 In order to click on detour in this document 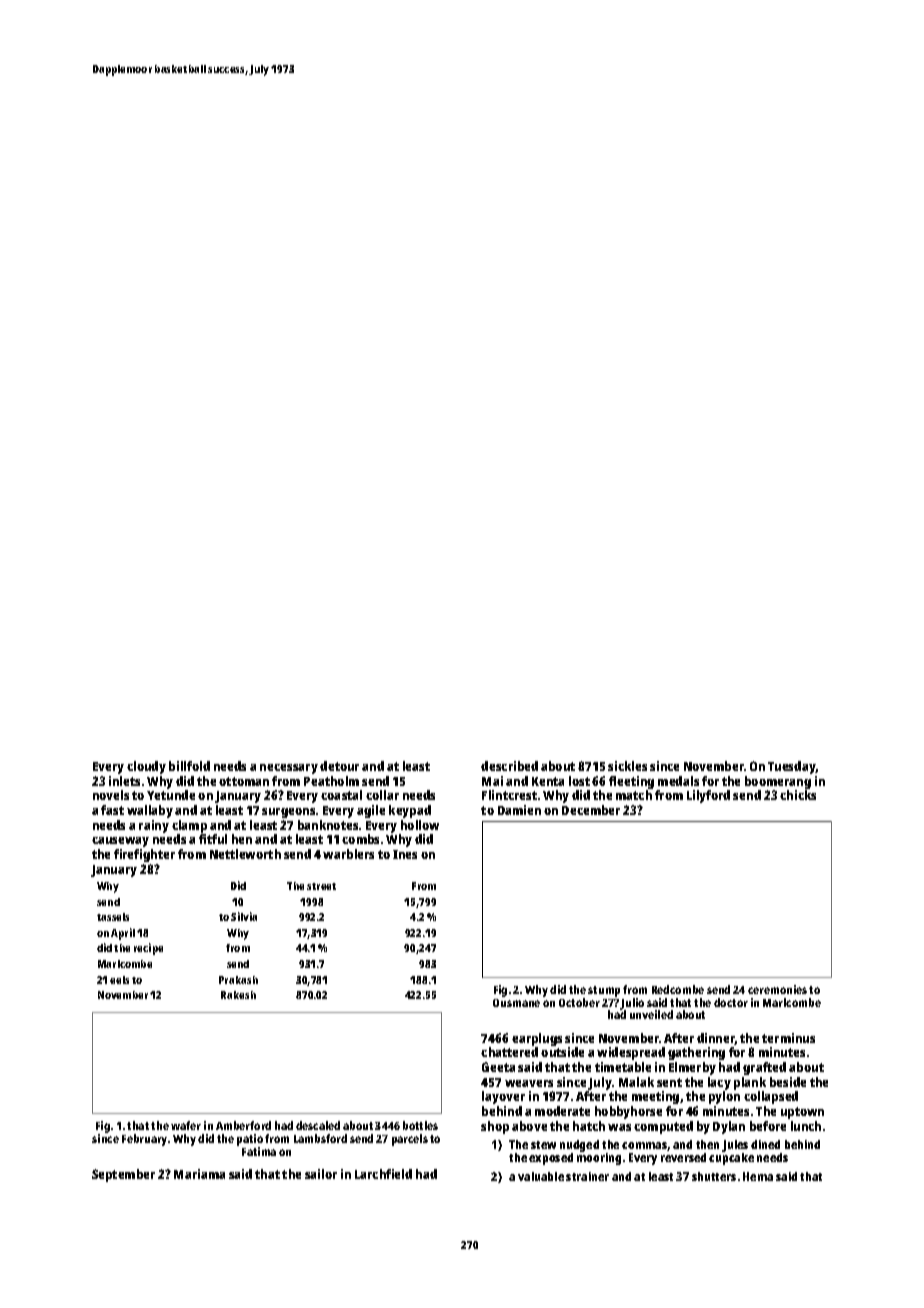, I will do `click(339, 766)`.
